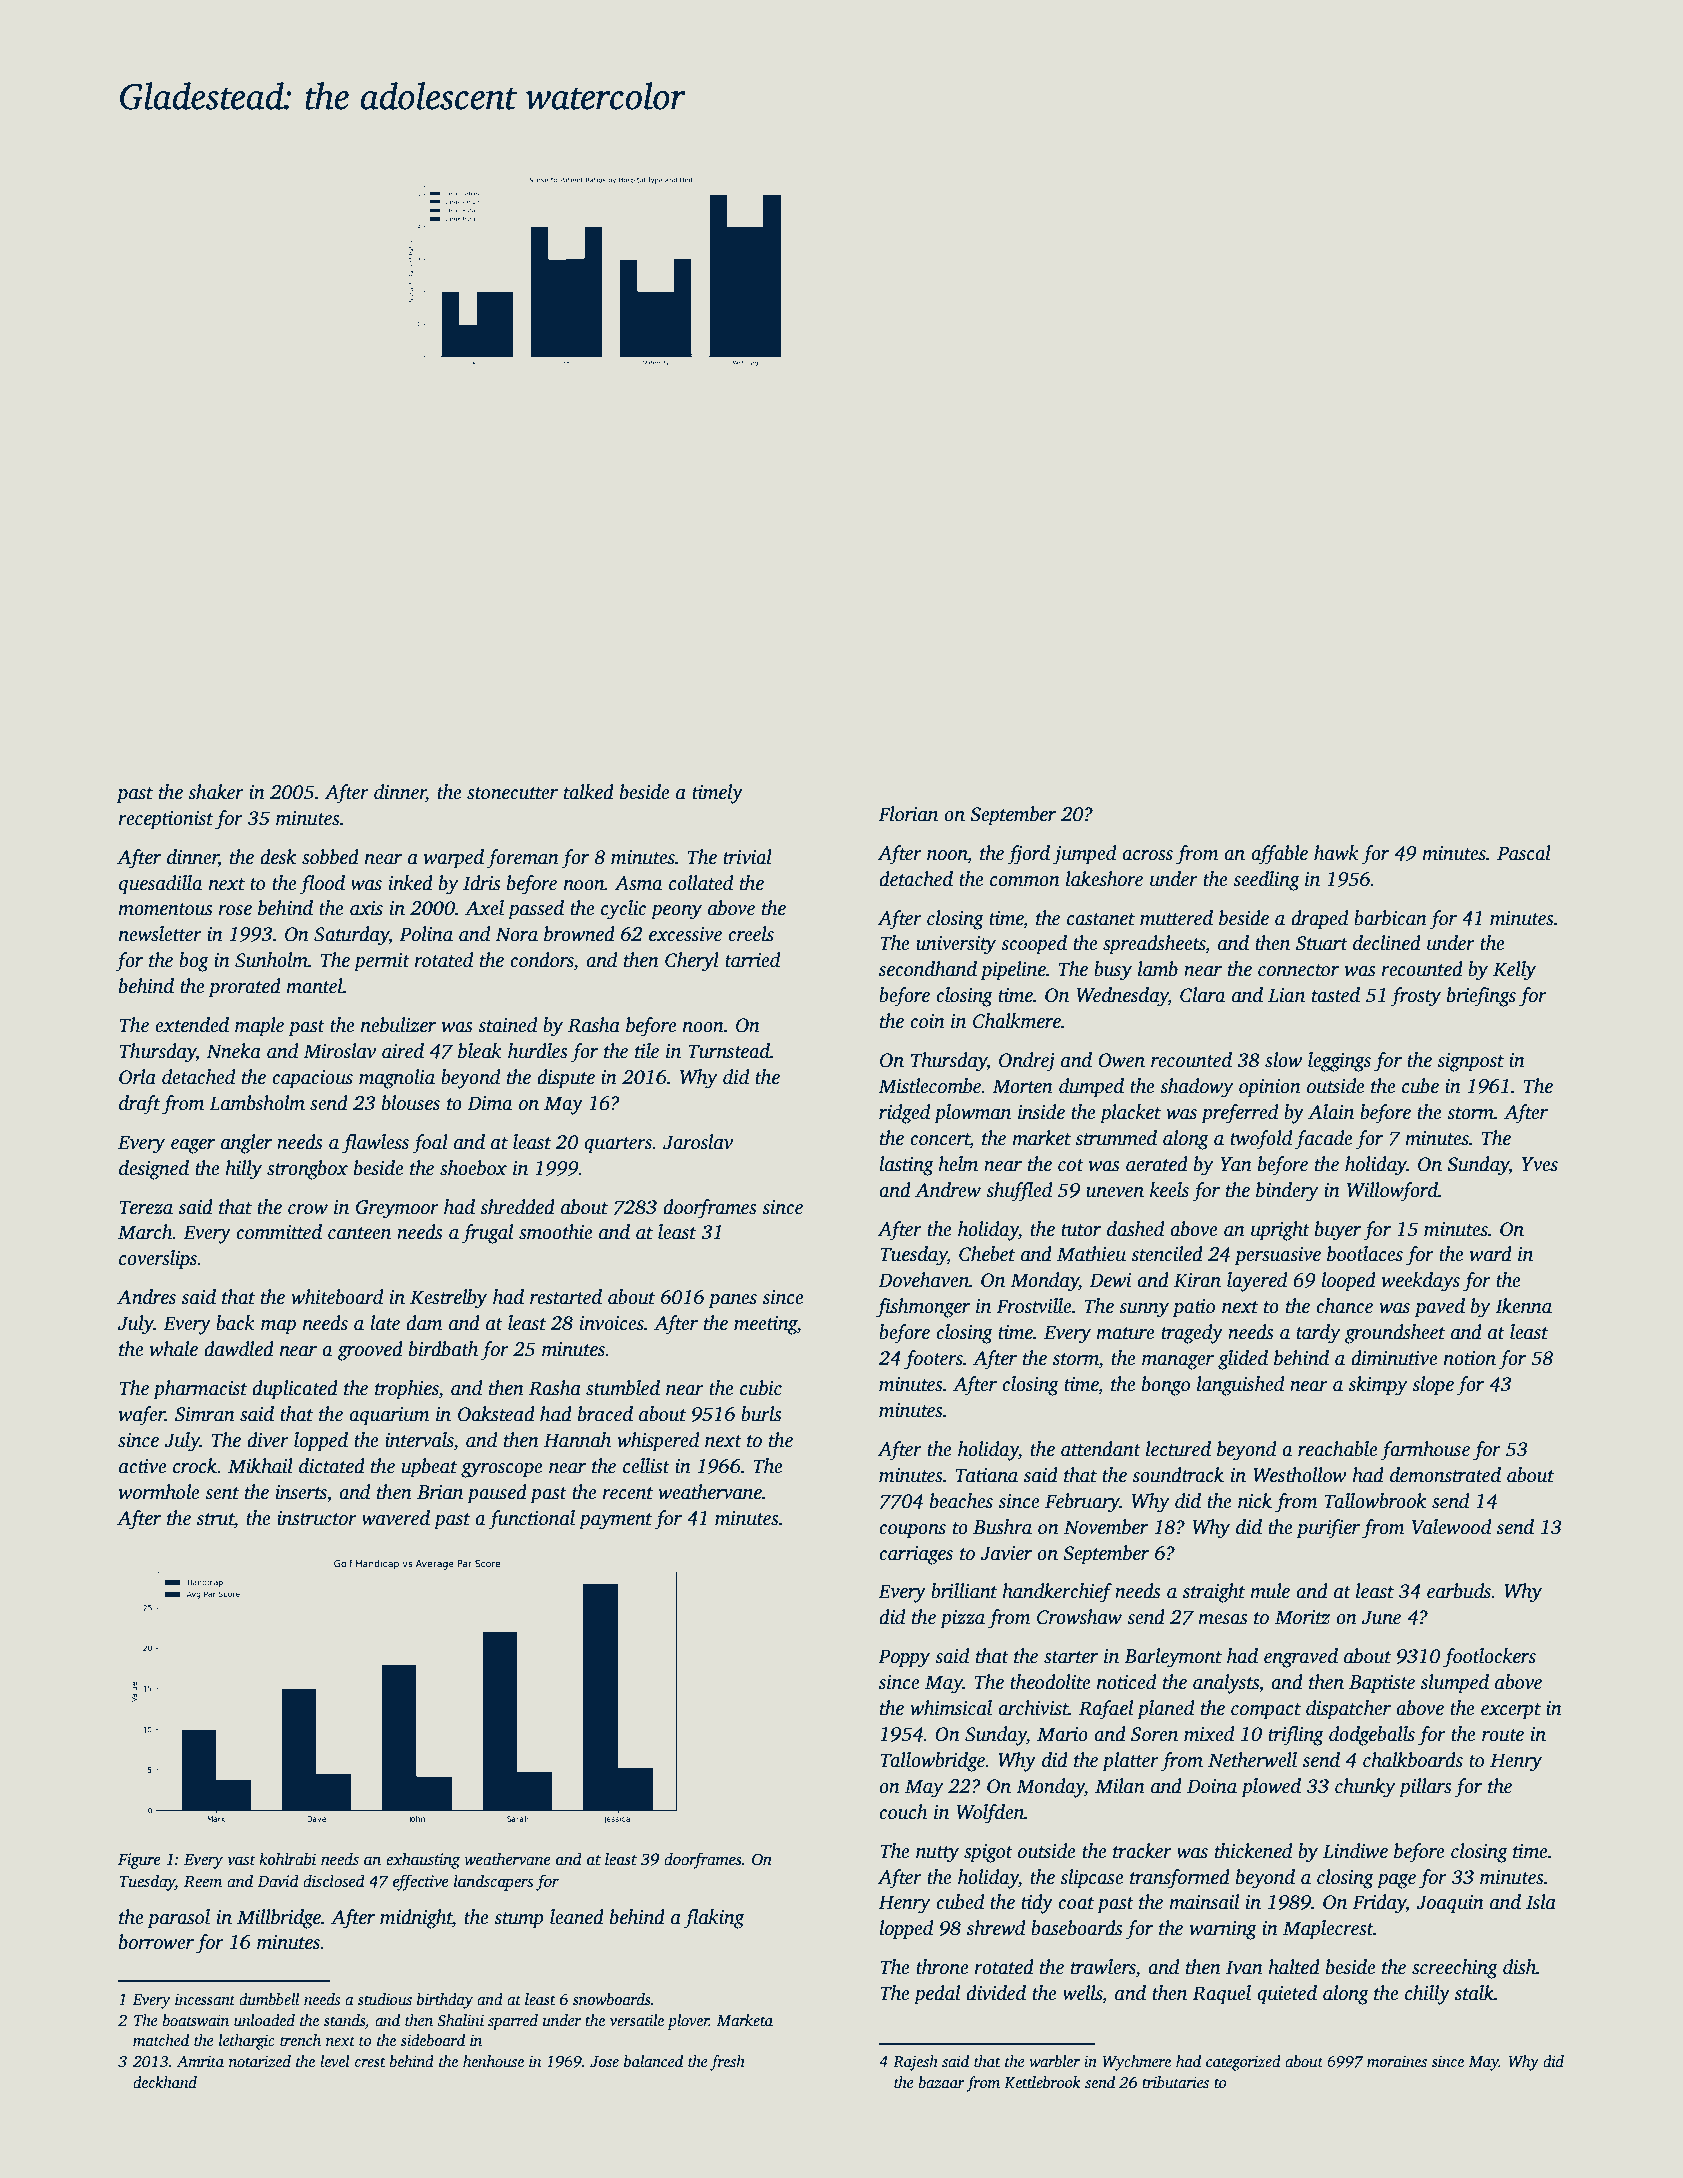  Describe the element at coordinates (1279, 855) in the image. I see `affable` at that location.
